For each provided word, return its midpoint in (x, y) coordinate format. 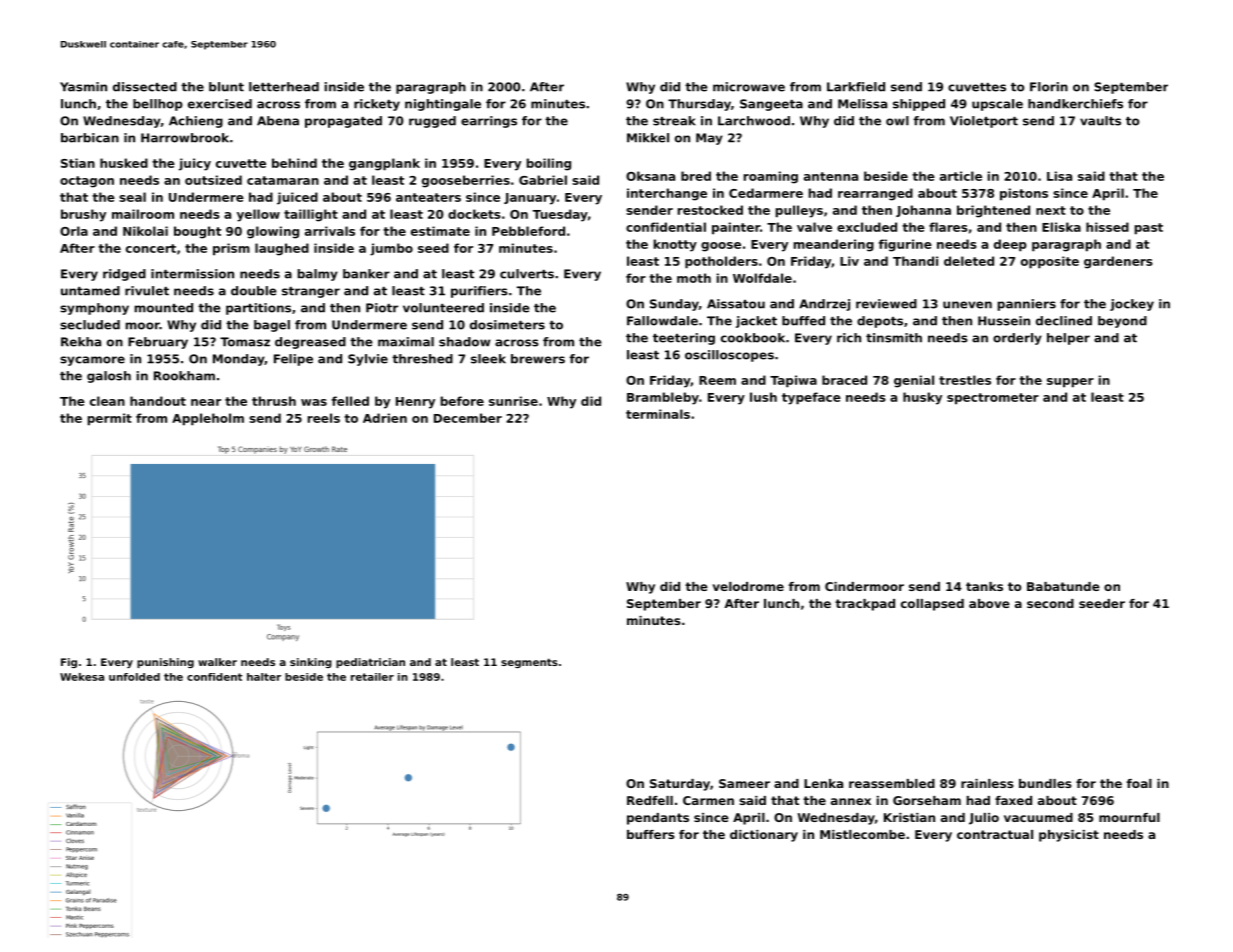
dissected (145, 87)
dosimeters (507, 325)
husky (922, 398)
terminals (658, 414)
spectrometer (993, 399)
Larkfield (856, 87)
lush (763, 397)
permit (110, 419)
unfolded (134, 677)
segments (529, 663)
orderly (1017, 339)
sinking (311, 663)
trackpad (865, 605)
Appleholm (208, 419)
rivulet (147, 291)
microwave (749, 87)
